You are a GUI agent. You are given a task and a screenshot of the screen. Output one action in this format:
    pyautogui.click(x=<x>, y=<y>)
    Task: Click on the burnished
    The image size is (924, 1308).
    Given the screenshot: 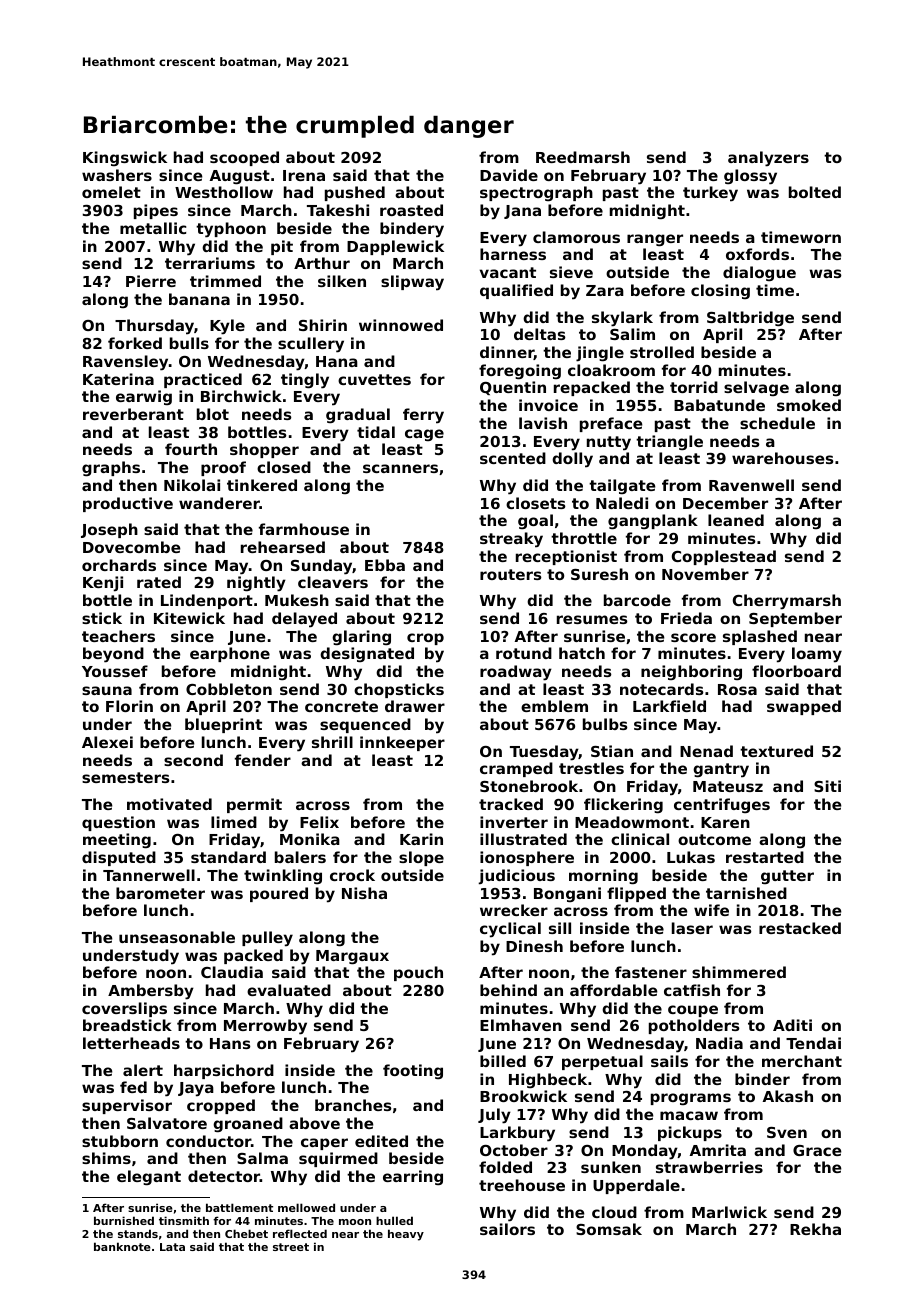 What is the action you would take?
    pyautogui.click(x=124, y=1220)
